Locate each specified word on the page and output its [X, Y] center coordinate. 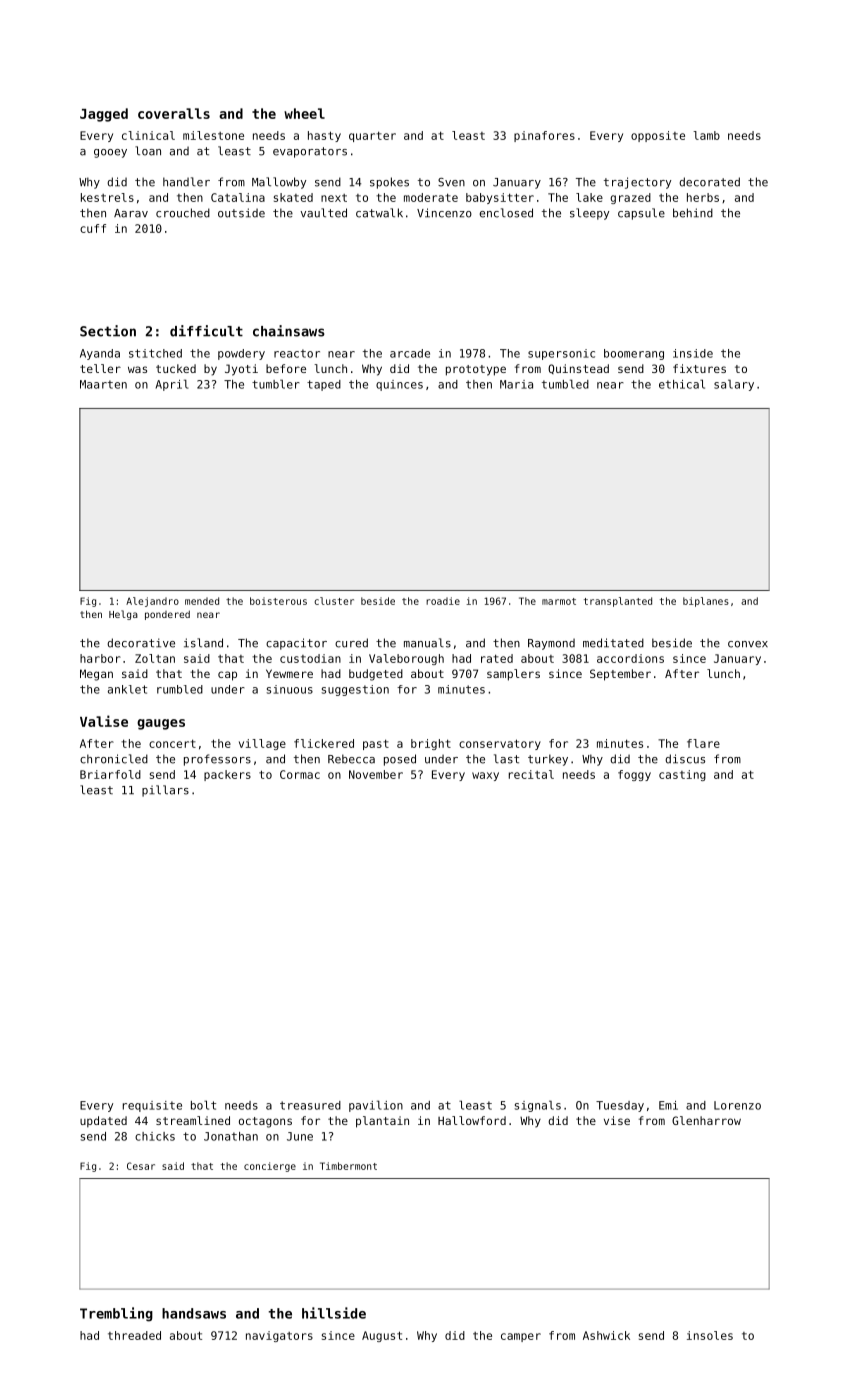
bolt [203, 1105]
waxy [485, 776]
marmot [559, 601]
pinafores [544, 136]
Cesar [141, 1166]
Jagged [104, 115]
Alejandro [152, 602]
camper [521, 1337]
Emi [668, 1105]
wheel [304, 113]
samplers [513, 675]
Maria [516, 384]
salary [734, 385]
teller [100, 368]
